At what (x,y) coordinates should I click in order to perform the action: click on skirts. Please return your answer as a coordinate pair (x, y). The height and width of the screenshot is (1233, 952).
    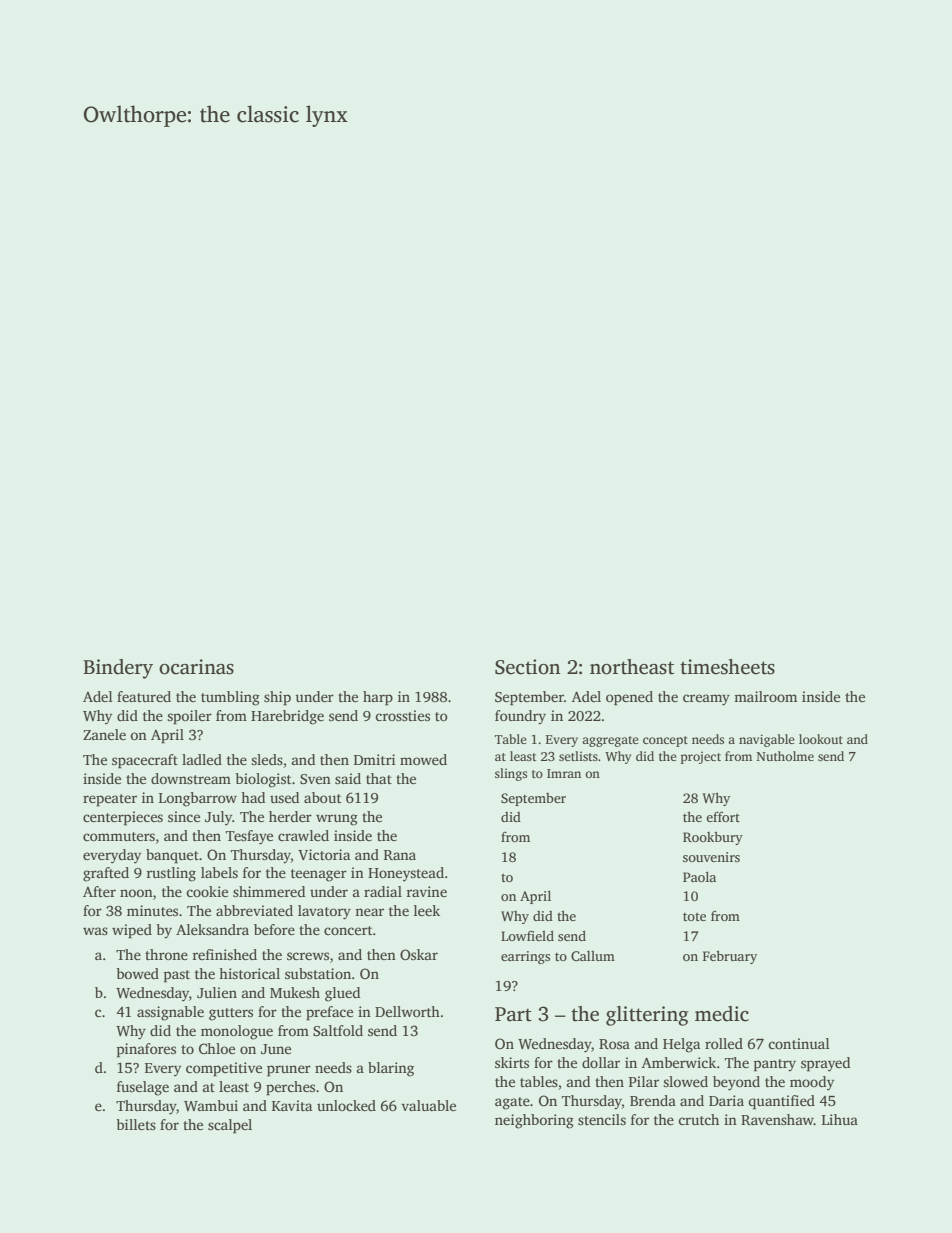
    Looking at the image, I should click on (512, 1062).
